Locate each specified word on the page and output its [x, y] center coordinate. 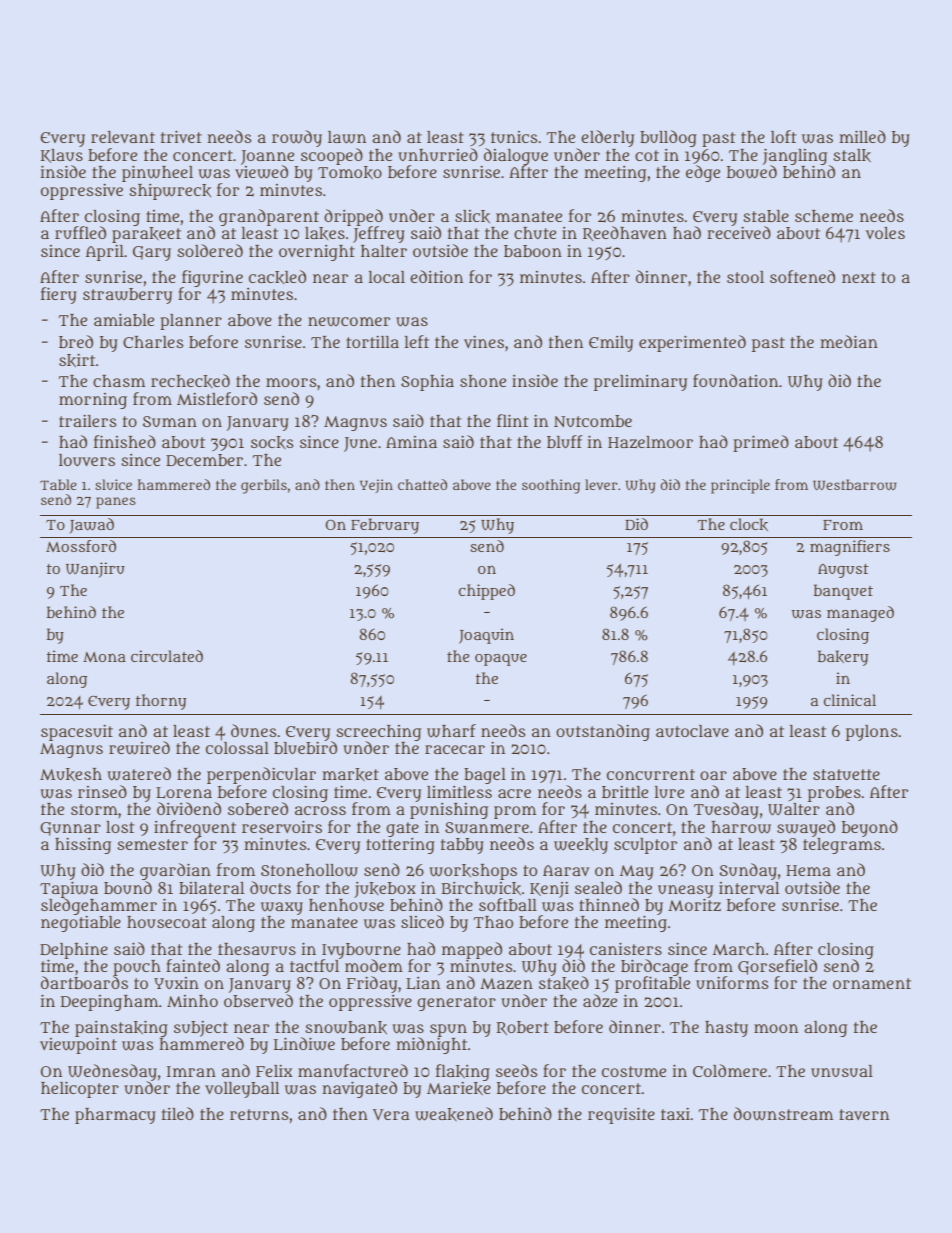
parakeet [146, 235]
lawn [347, 137]
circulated [167, 656]
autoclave [692, 731]
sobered [258, 808]
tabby [462, 846]
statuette [846, 774]
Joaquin [486, 636]
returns [259, 1114]
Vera [391, 1114]
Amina [411, 442]
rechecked [190, 381]
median [849, 341]
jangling [796, 157]
